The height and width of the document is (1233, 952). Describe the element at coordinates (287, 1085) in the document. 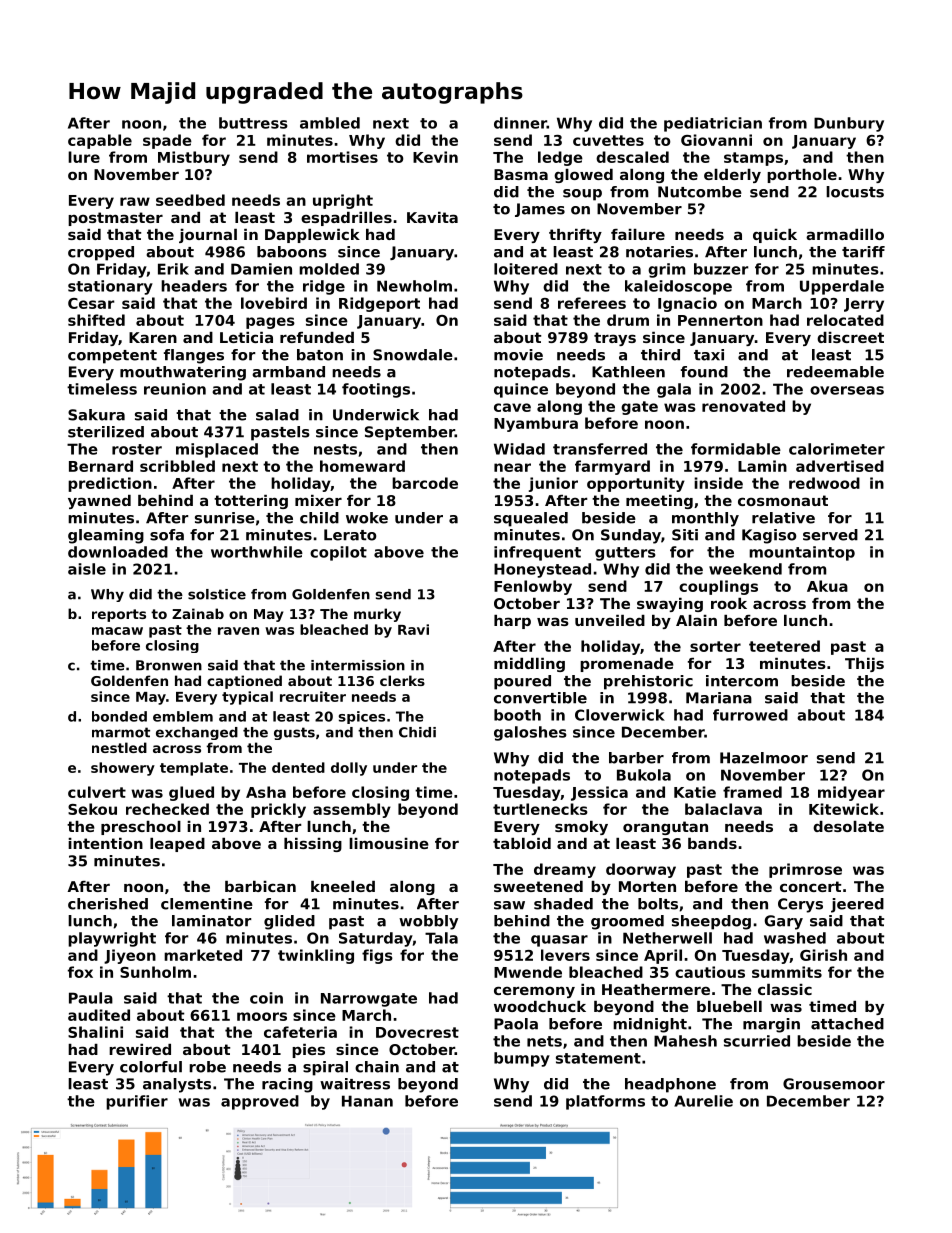

I see `racing` at that location.
